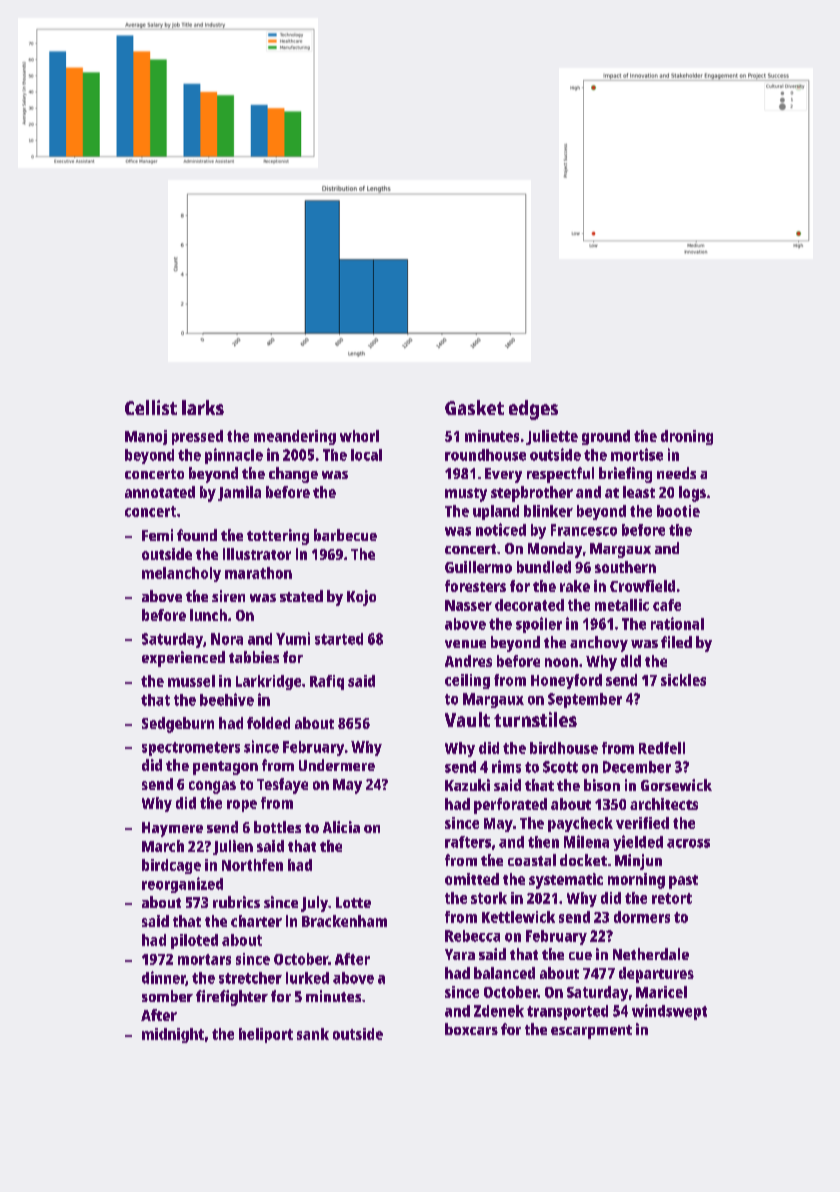  What do you see at coordinates (475, 586) in the screenshot?
I see `foresters` at bounding box center [475, 586].
